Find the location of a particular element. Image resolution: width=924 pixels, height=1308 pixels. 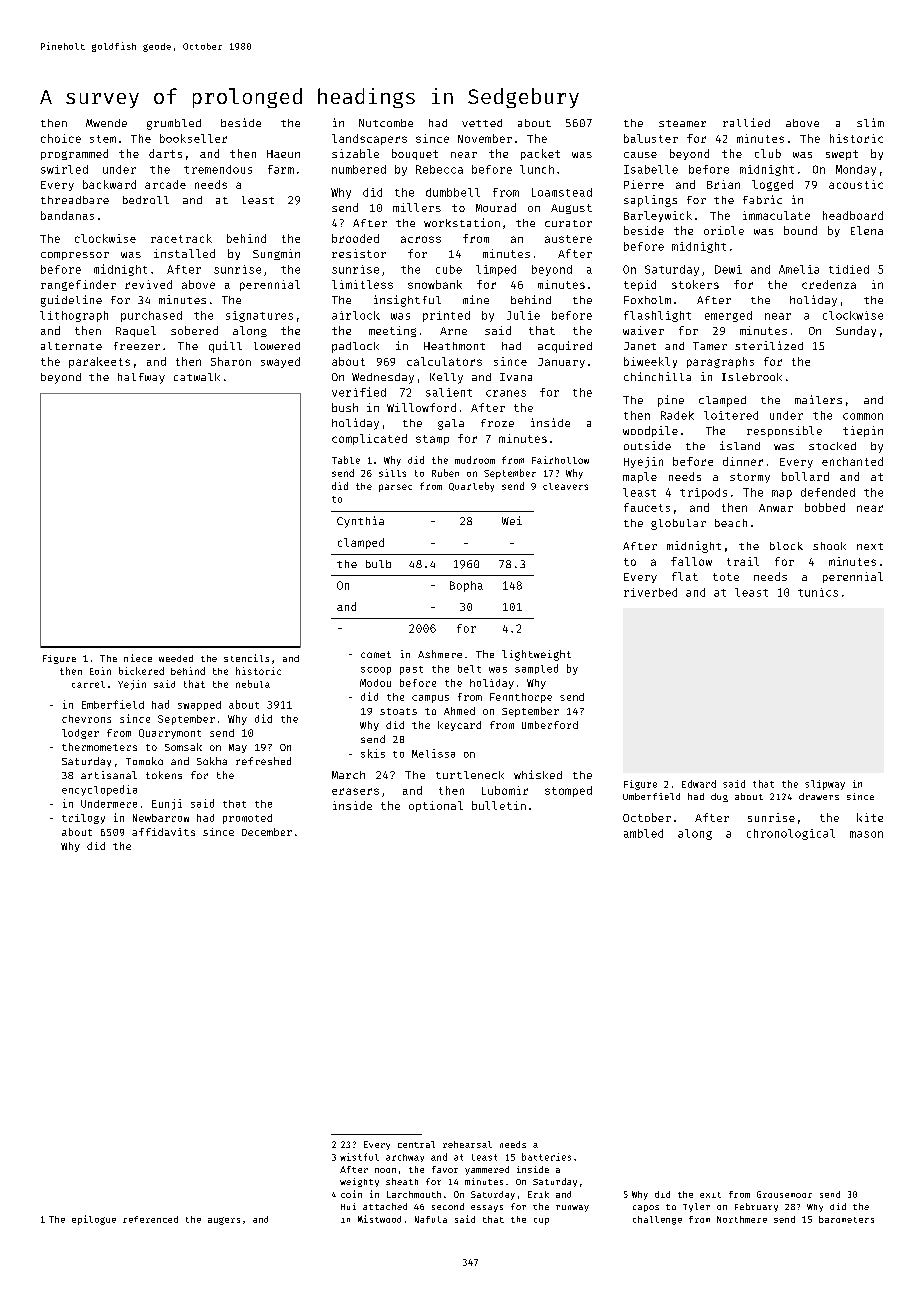

epilogue is located at coordinates (94, 1220).
